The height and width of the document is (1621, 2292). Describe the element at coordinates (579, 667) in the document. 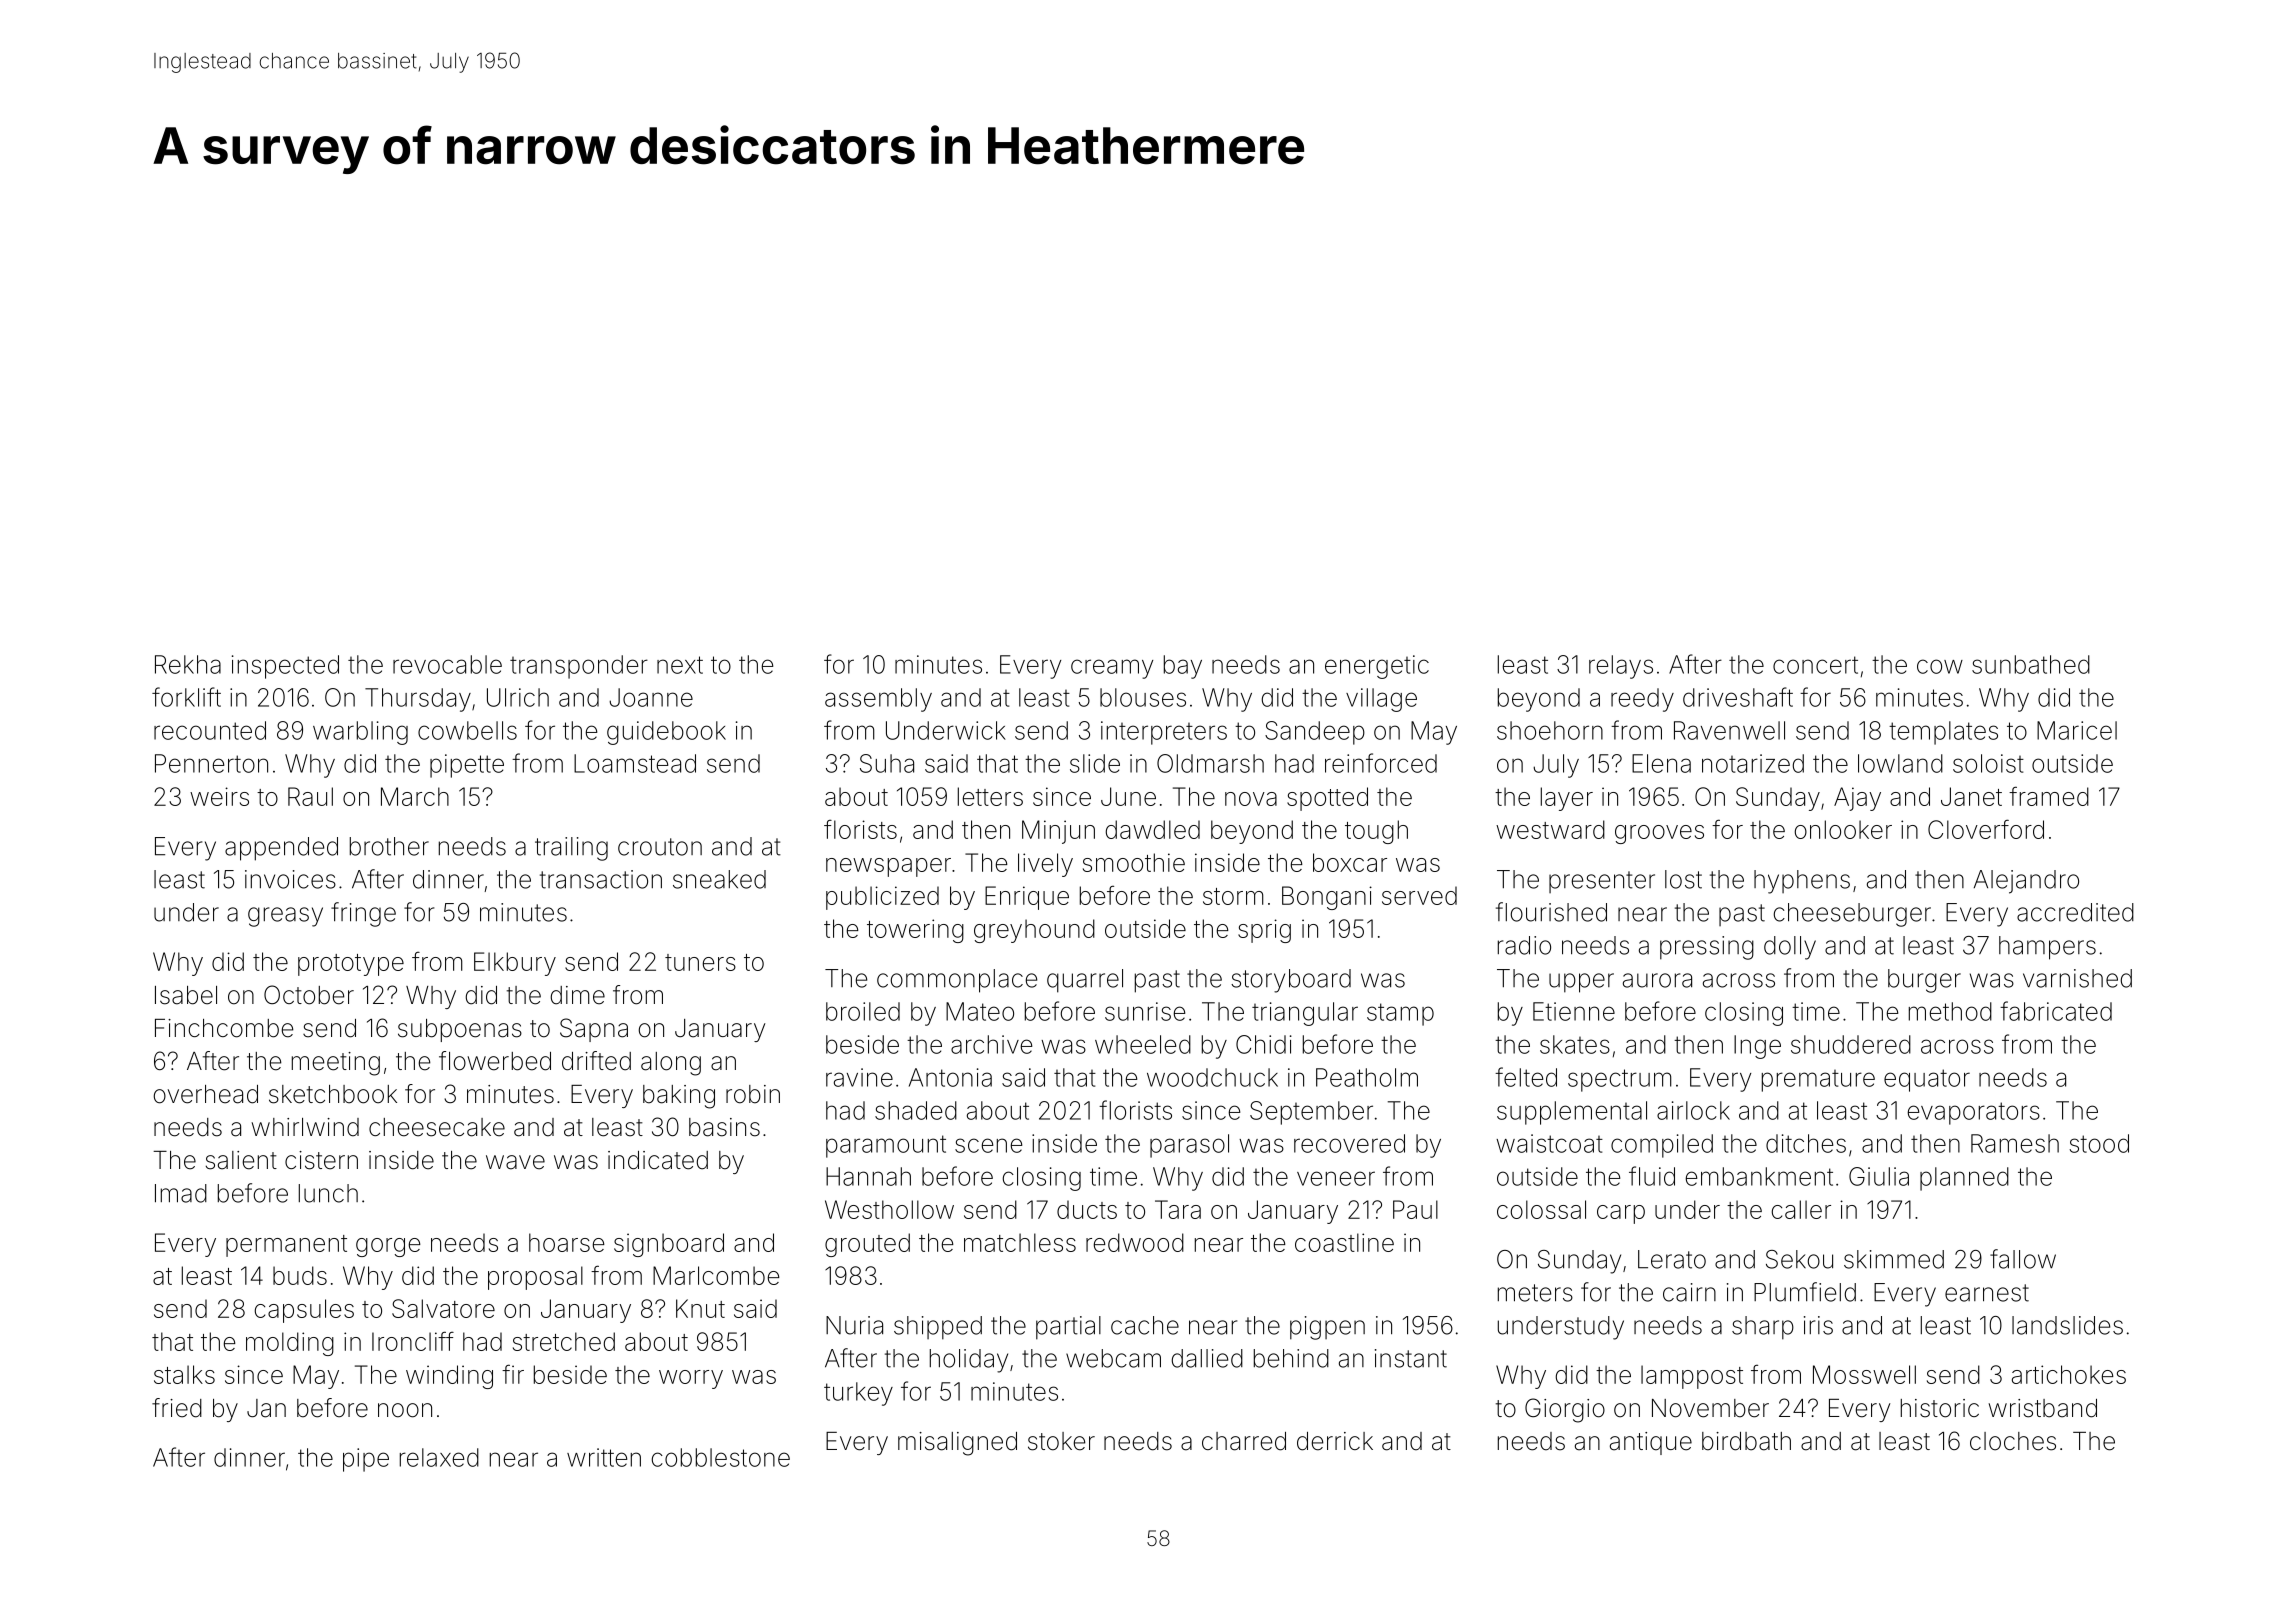

I see `transponder` at that location.
